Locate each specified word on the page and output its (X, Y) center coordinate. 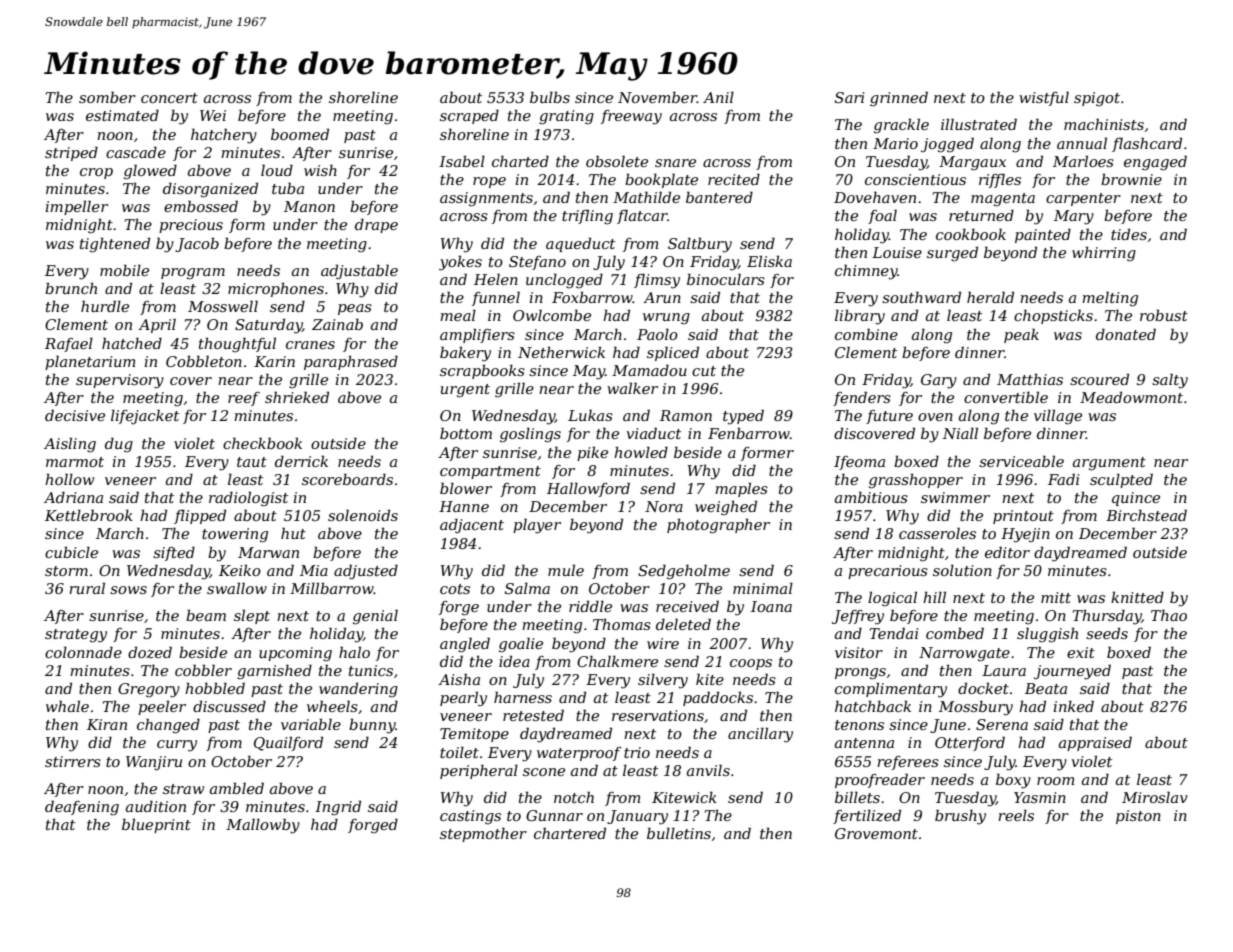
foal (882, 216)
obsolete (617, 161)
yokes (460, 263)
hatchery (224, 136)
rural (87, 588)
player (537, 526)
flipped (200, 516)
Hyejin (1025, 535)
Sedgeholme (684, 572)
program (193, 274)
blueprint (156, 825)
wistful (1044, 98)
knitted (1137, 597)
